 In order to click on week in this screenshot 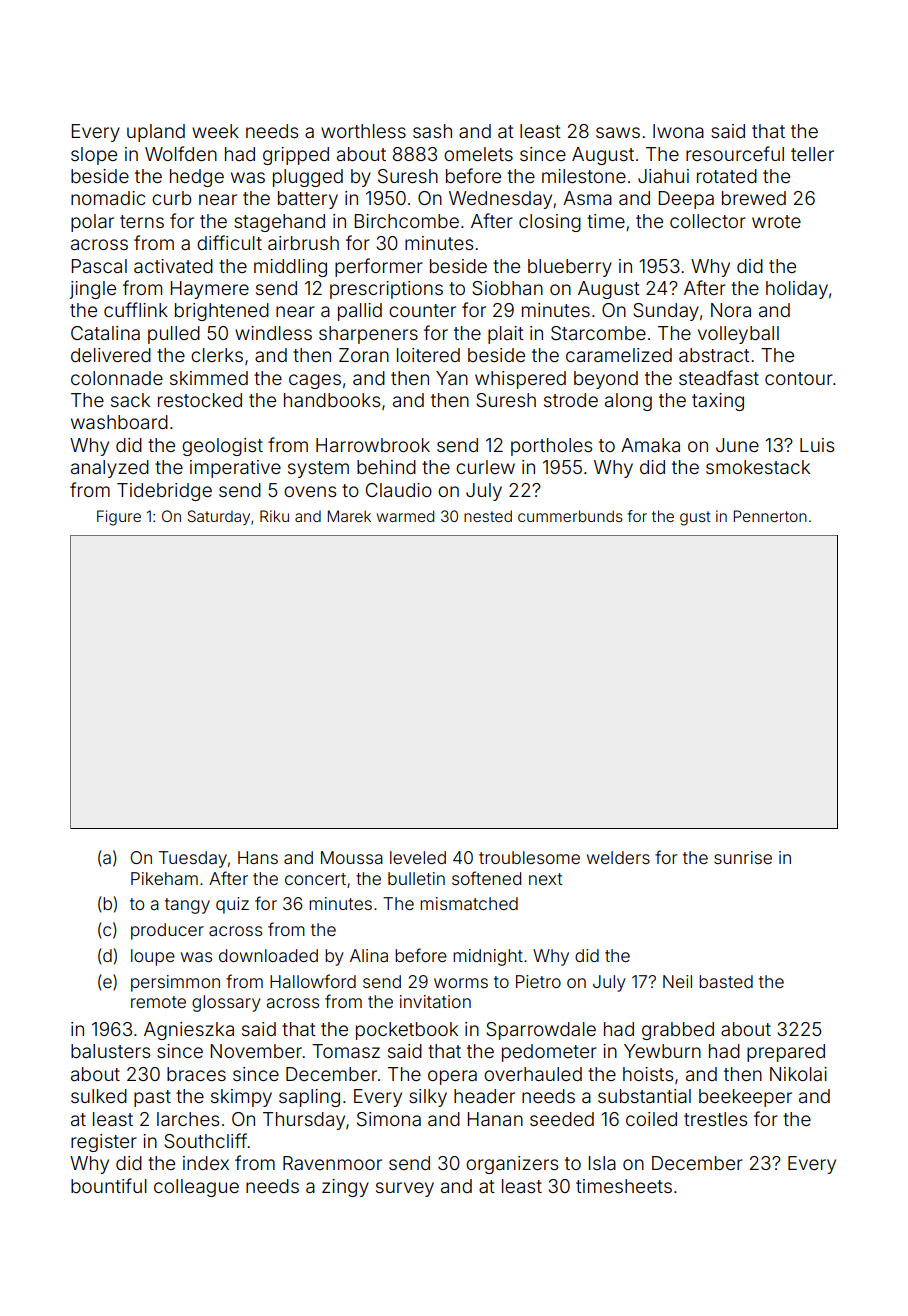, I will do `click(215, 131)`.
